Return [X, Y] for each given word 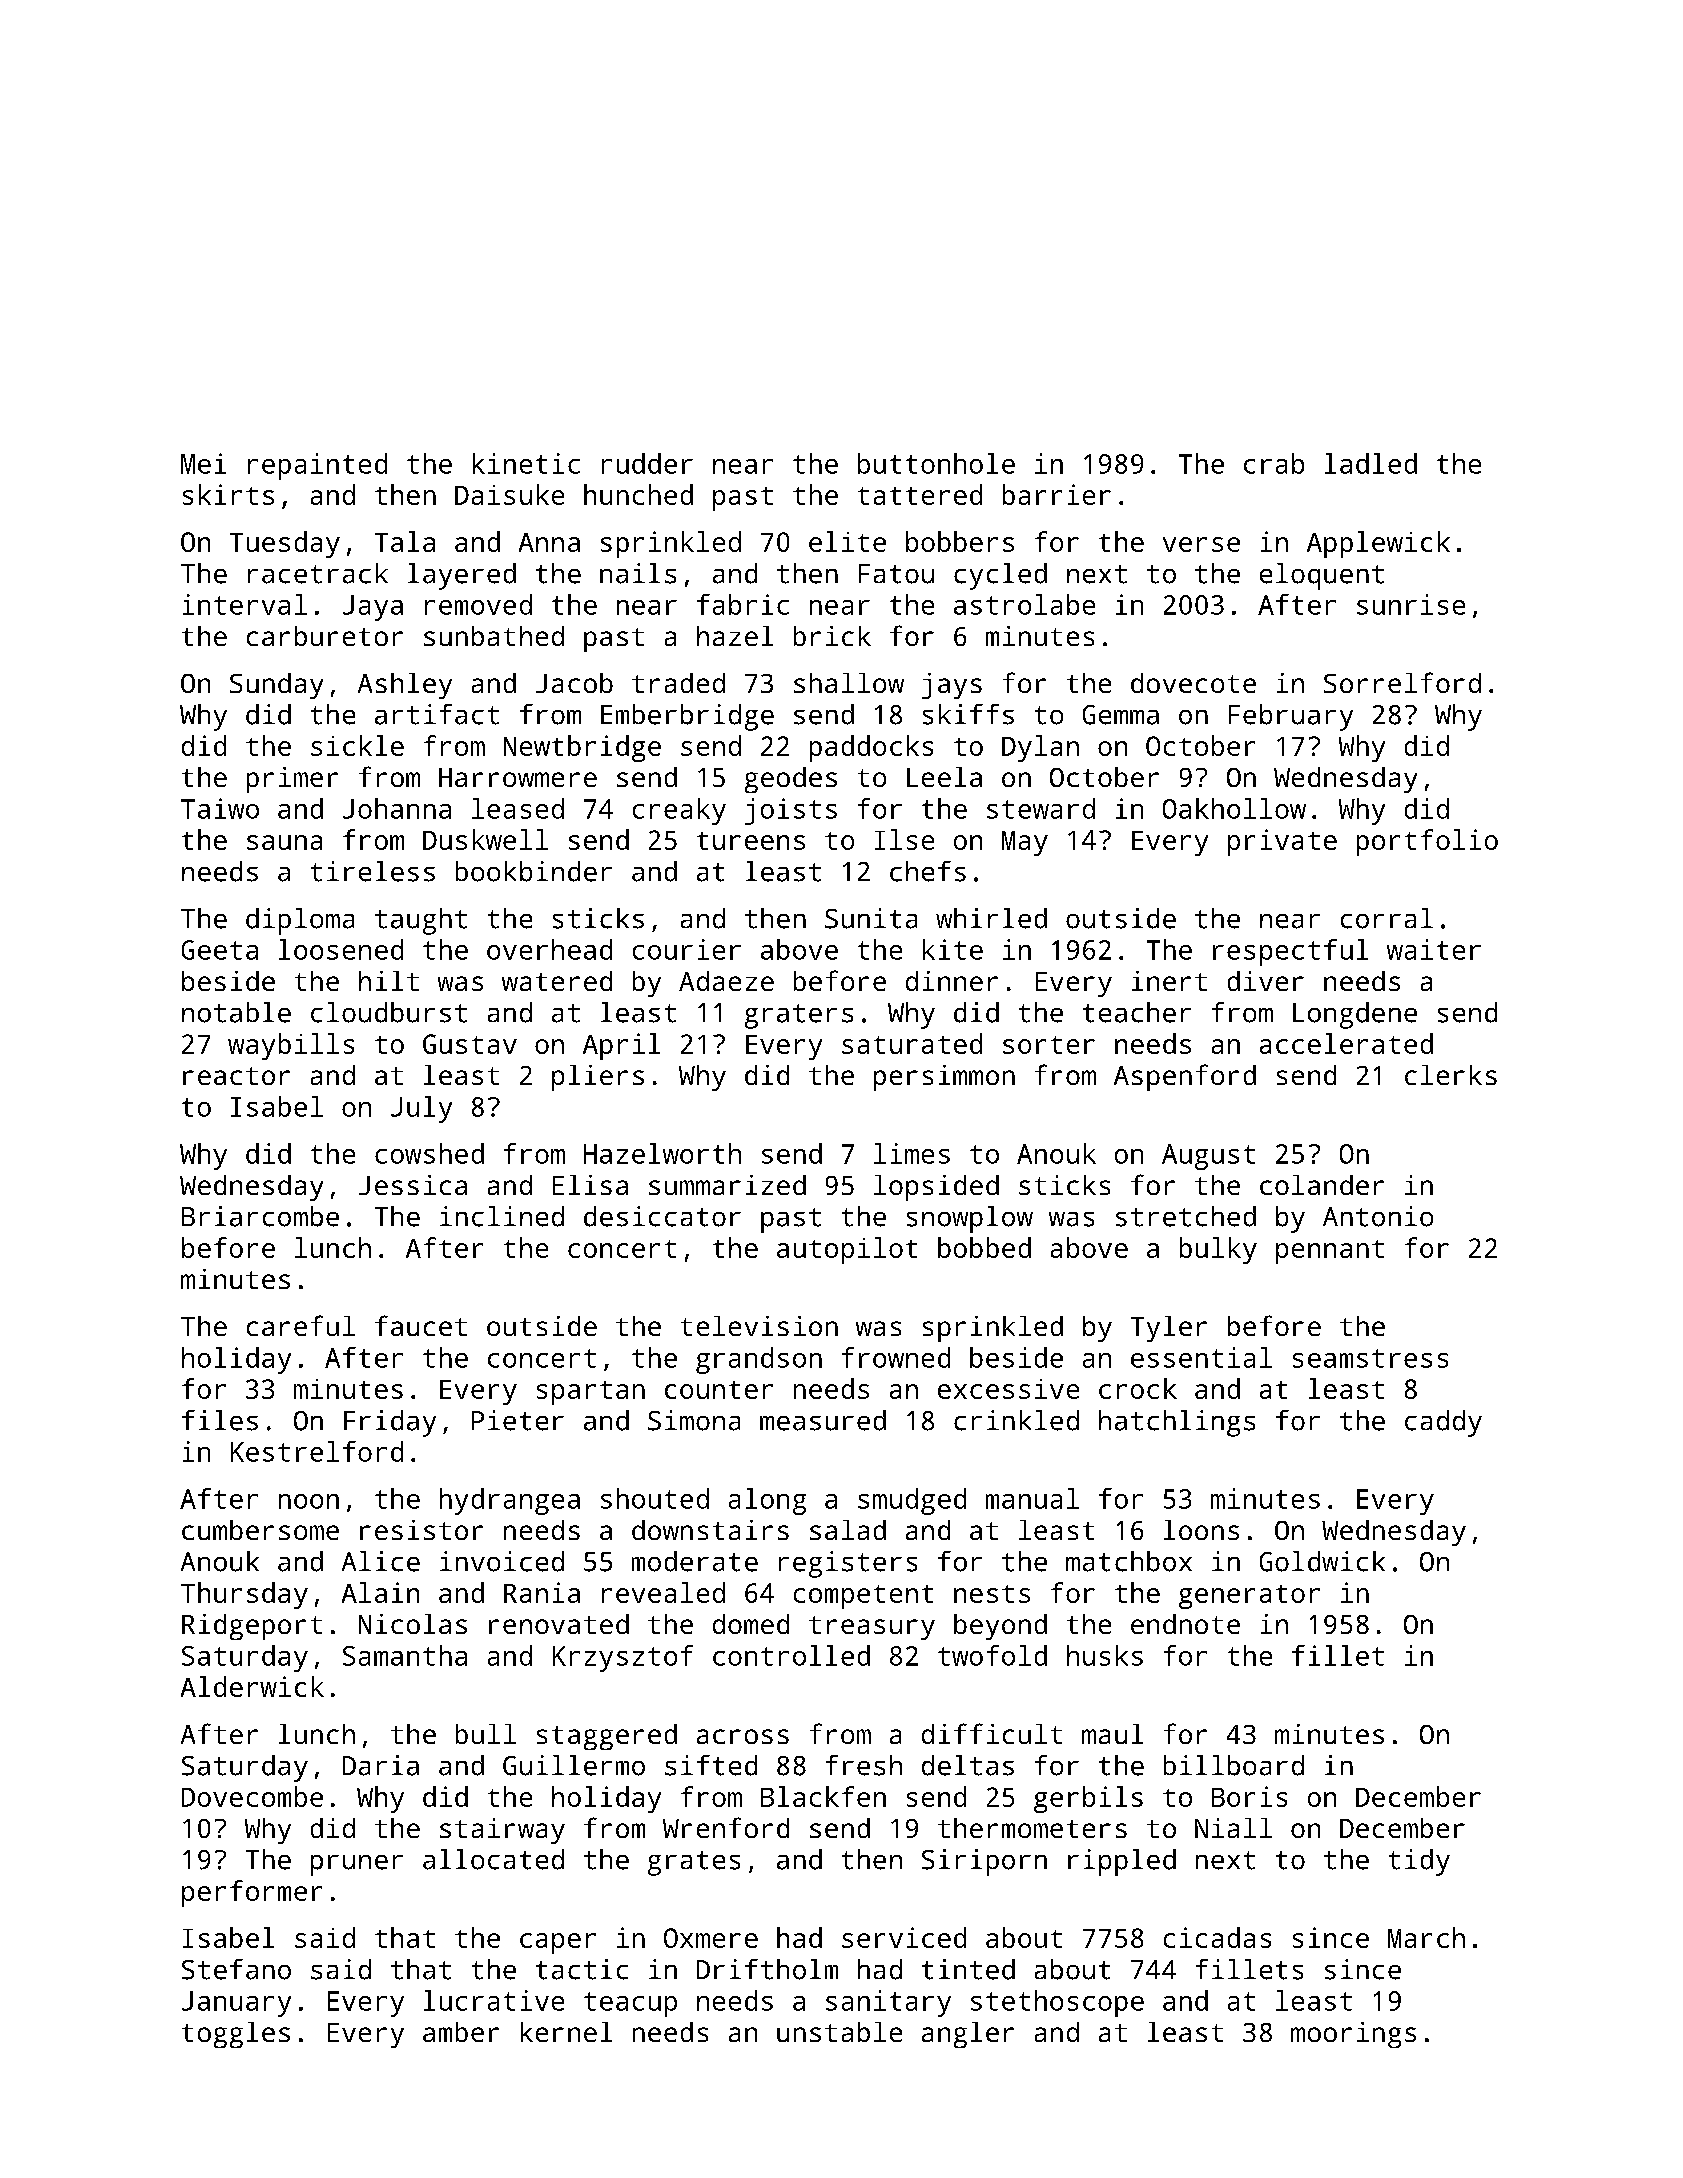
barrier [1057, 494]
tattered [920, 494]
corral [1387, 918]
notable [236, 1012]
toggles [236, 2035]
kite [953, 949]
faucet [421, 1325]
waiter [1434, 949]
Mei [203, 463]
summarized [727, 1185]
